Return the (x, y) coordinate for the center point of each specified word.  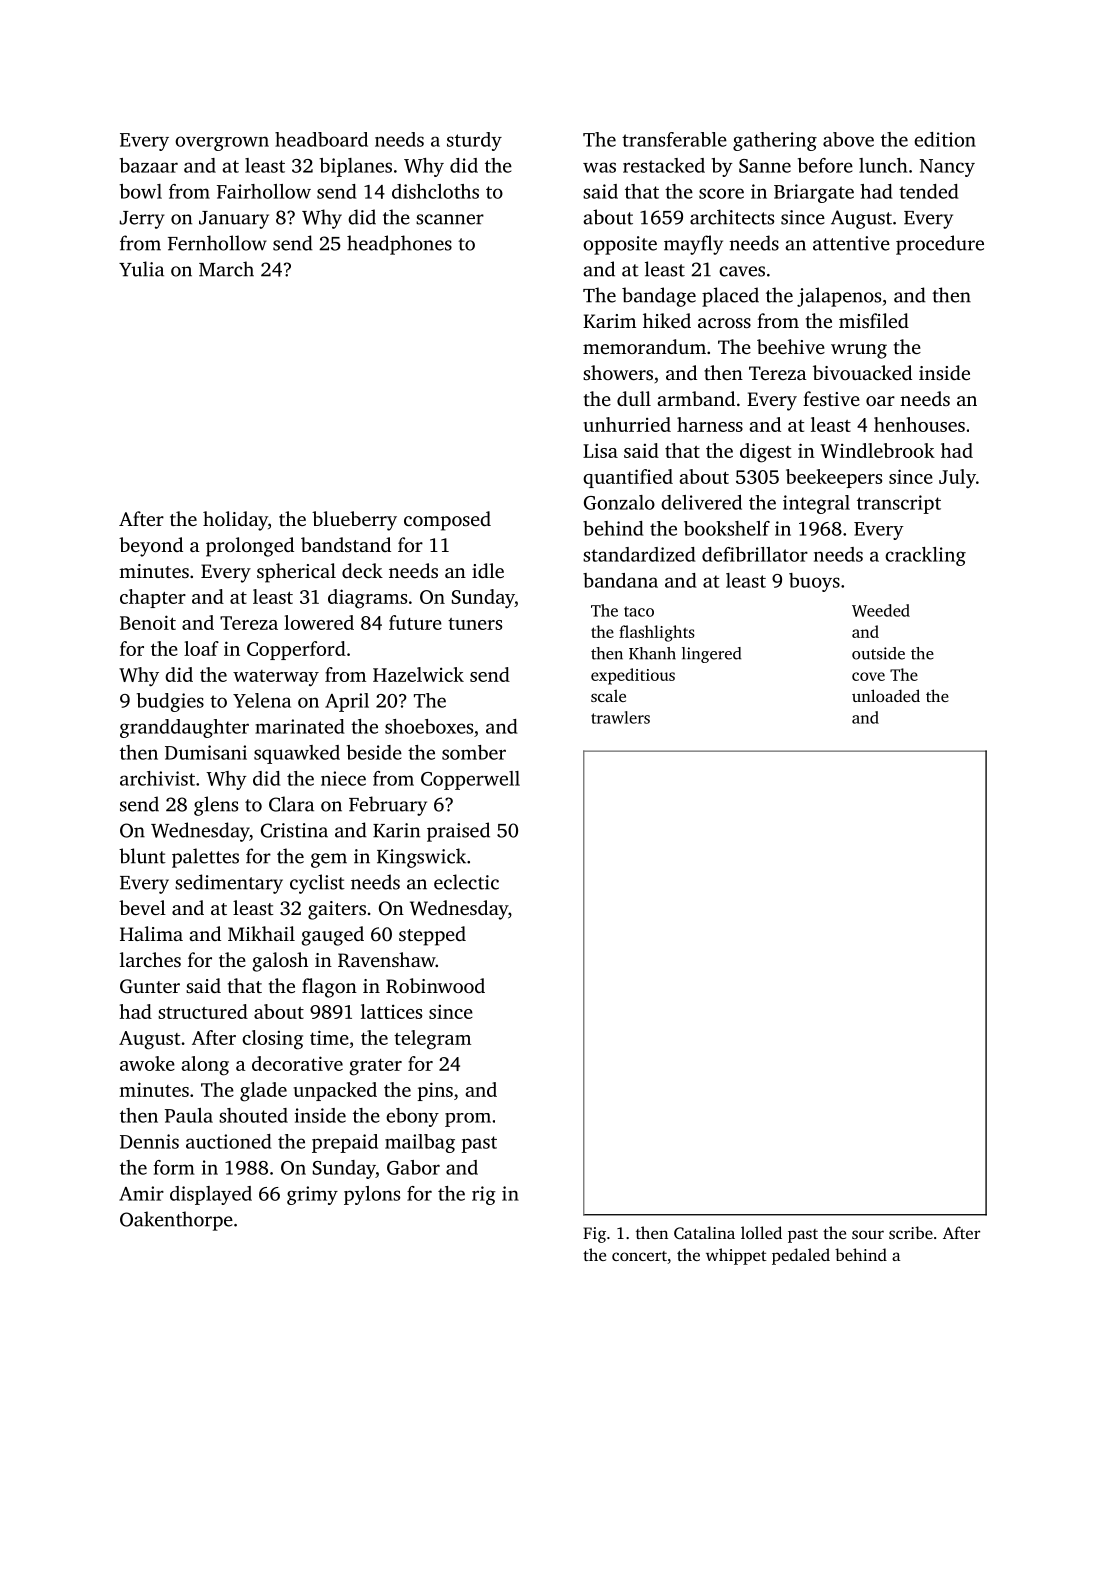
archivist (157, 778)
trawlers (620, 717)
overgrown (222, 143)
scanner (450, 219)
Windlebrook (878, 450)
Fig (594, 1235)
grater (375, 1067)
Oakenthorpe (176, 1221)
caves (742, 271)
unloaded (886, 695)
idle (488, 570)
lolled (761, 1232)
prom (468, 1120)
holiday (235, 521)
